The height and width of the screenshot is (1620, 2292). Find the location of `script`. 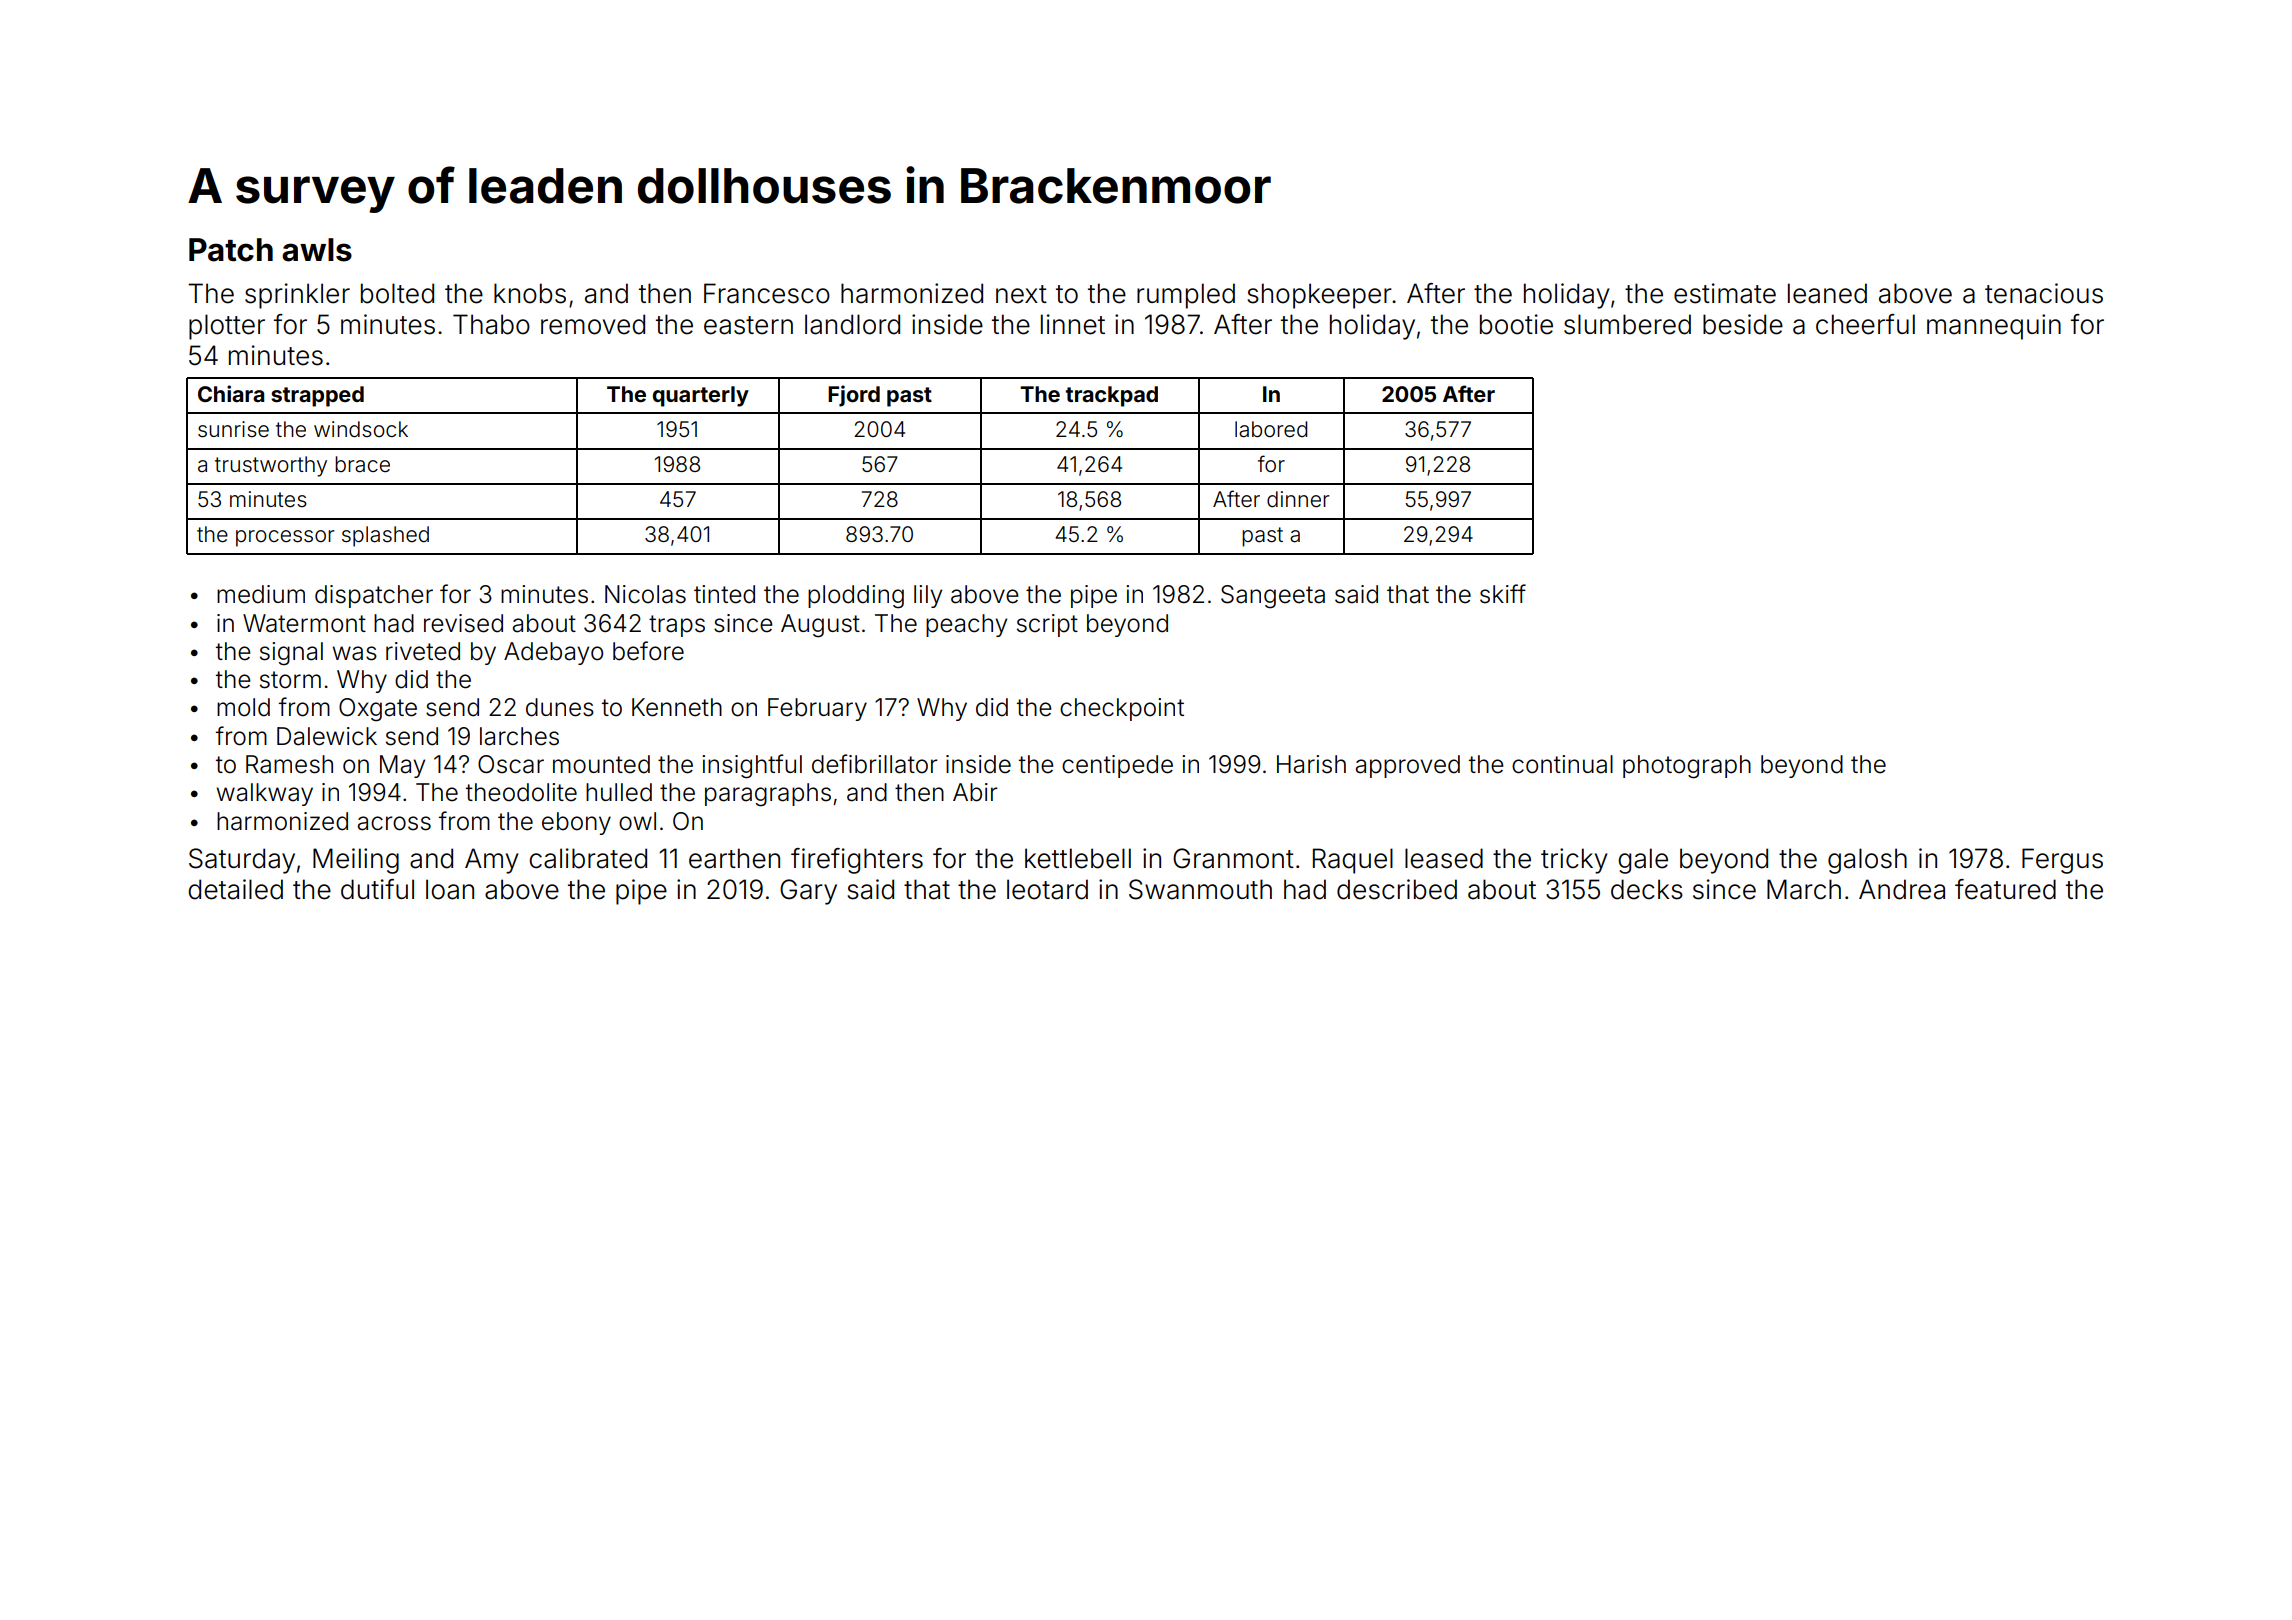

script is located at coordinates (1047, 625).
